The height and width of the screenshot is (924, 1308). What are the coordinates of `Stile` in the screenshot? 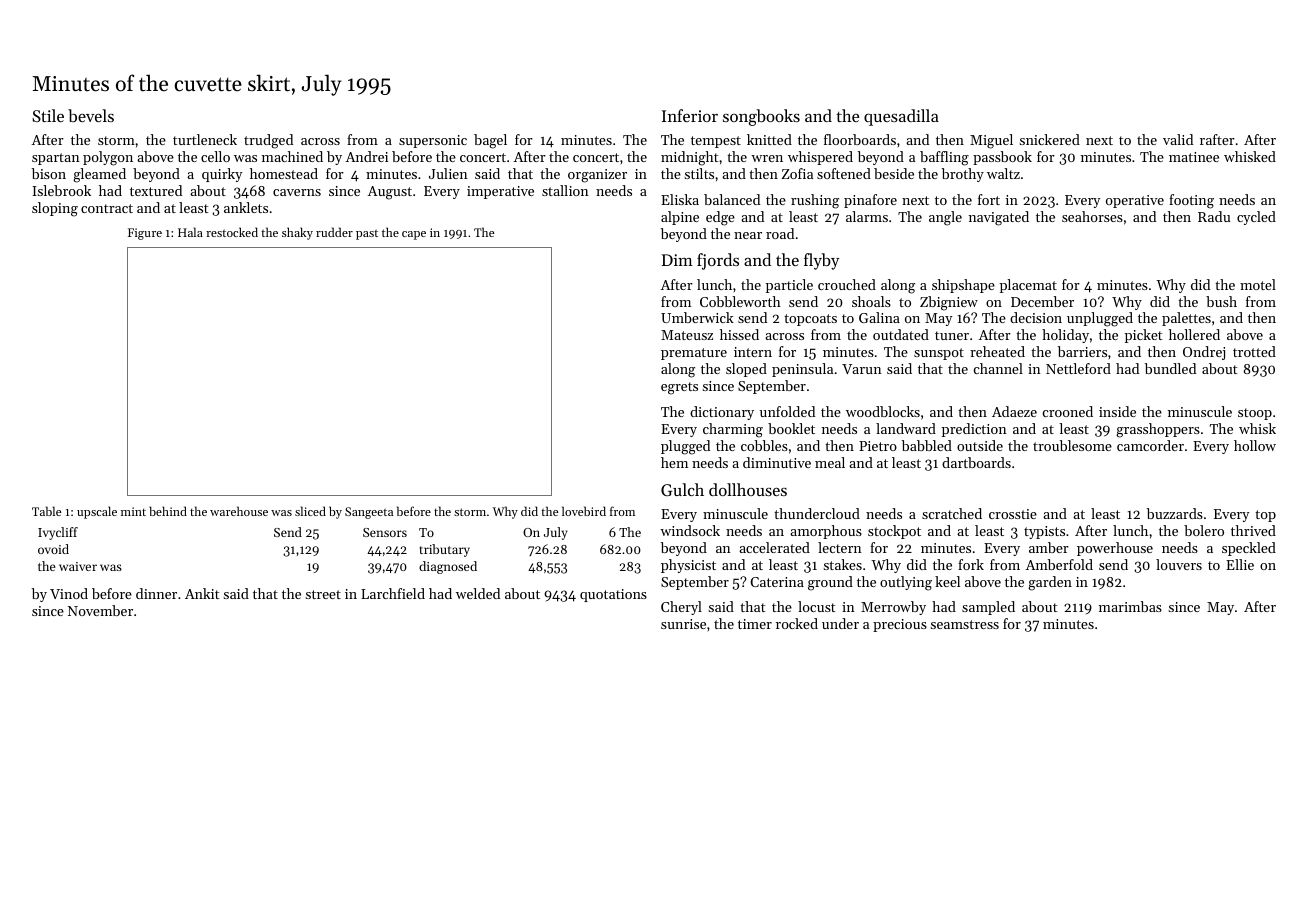 It's located at (48, 115).
